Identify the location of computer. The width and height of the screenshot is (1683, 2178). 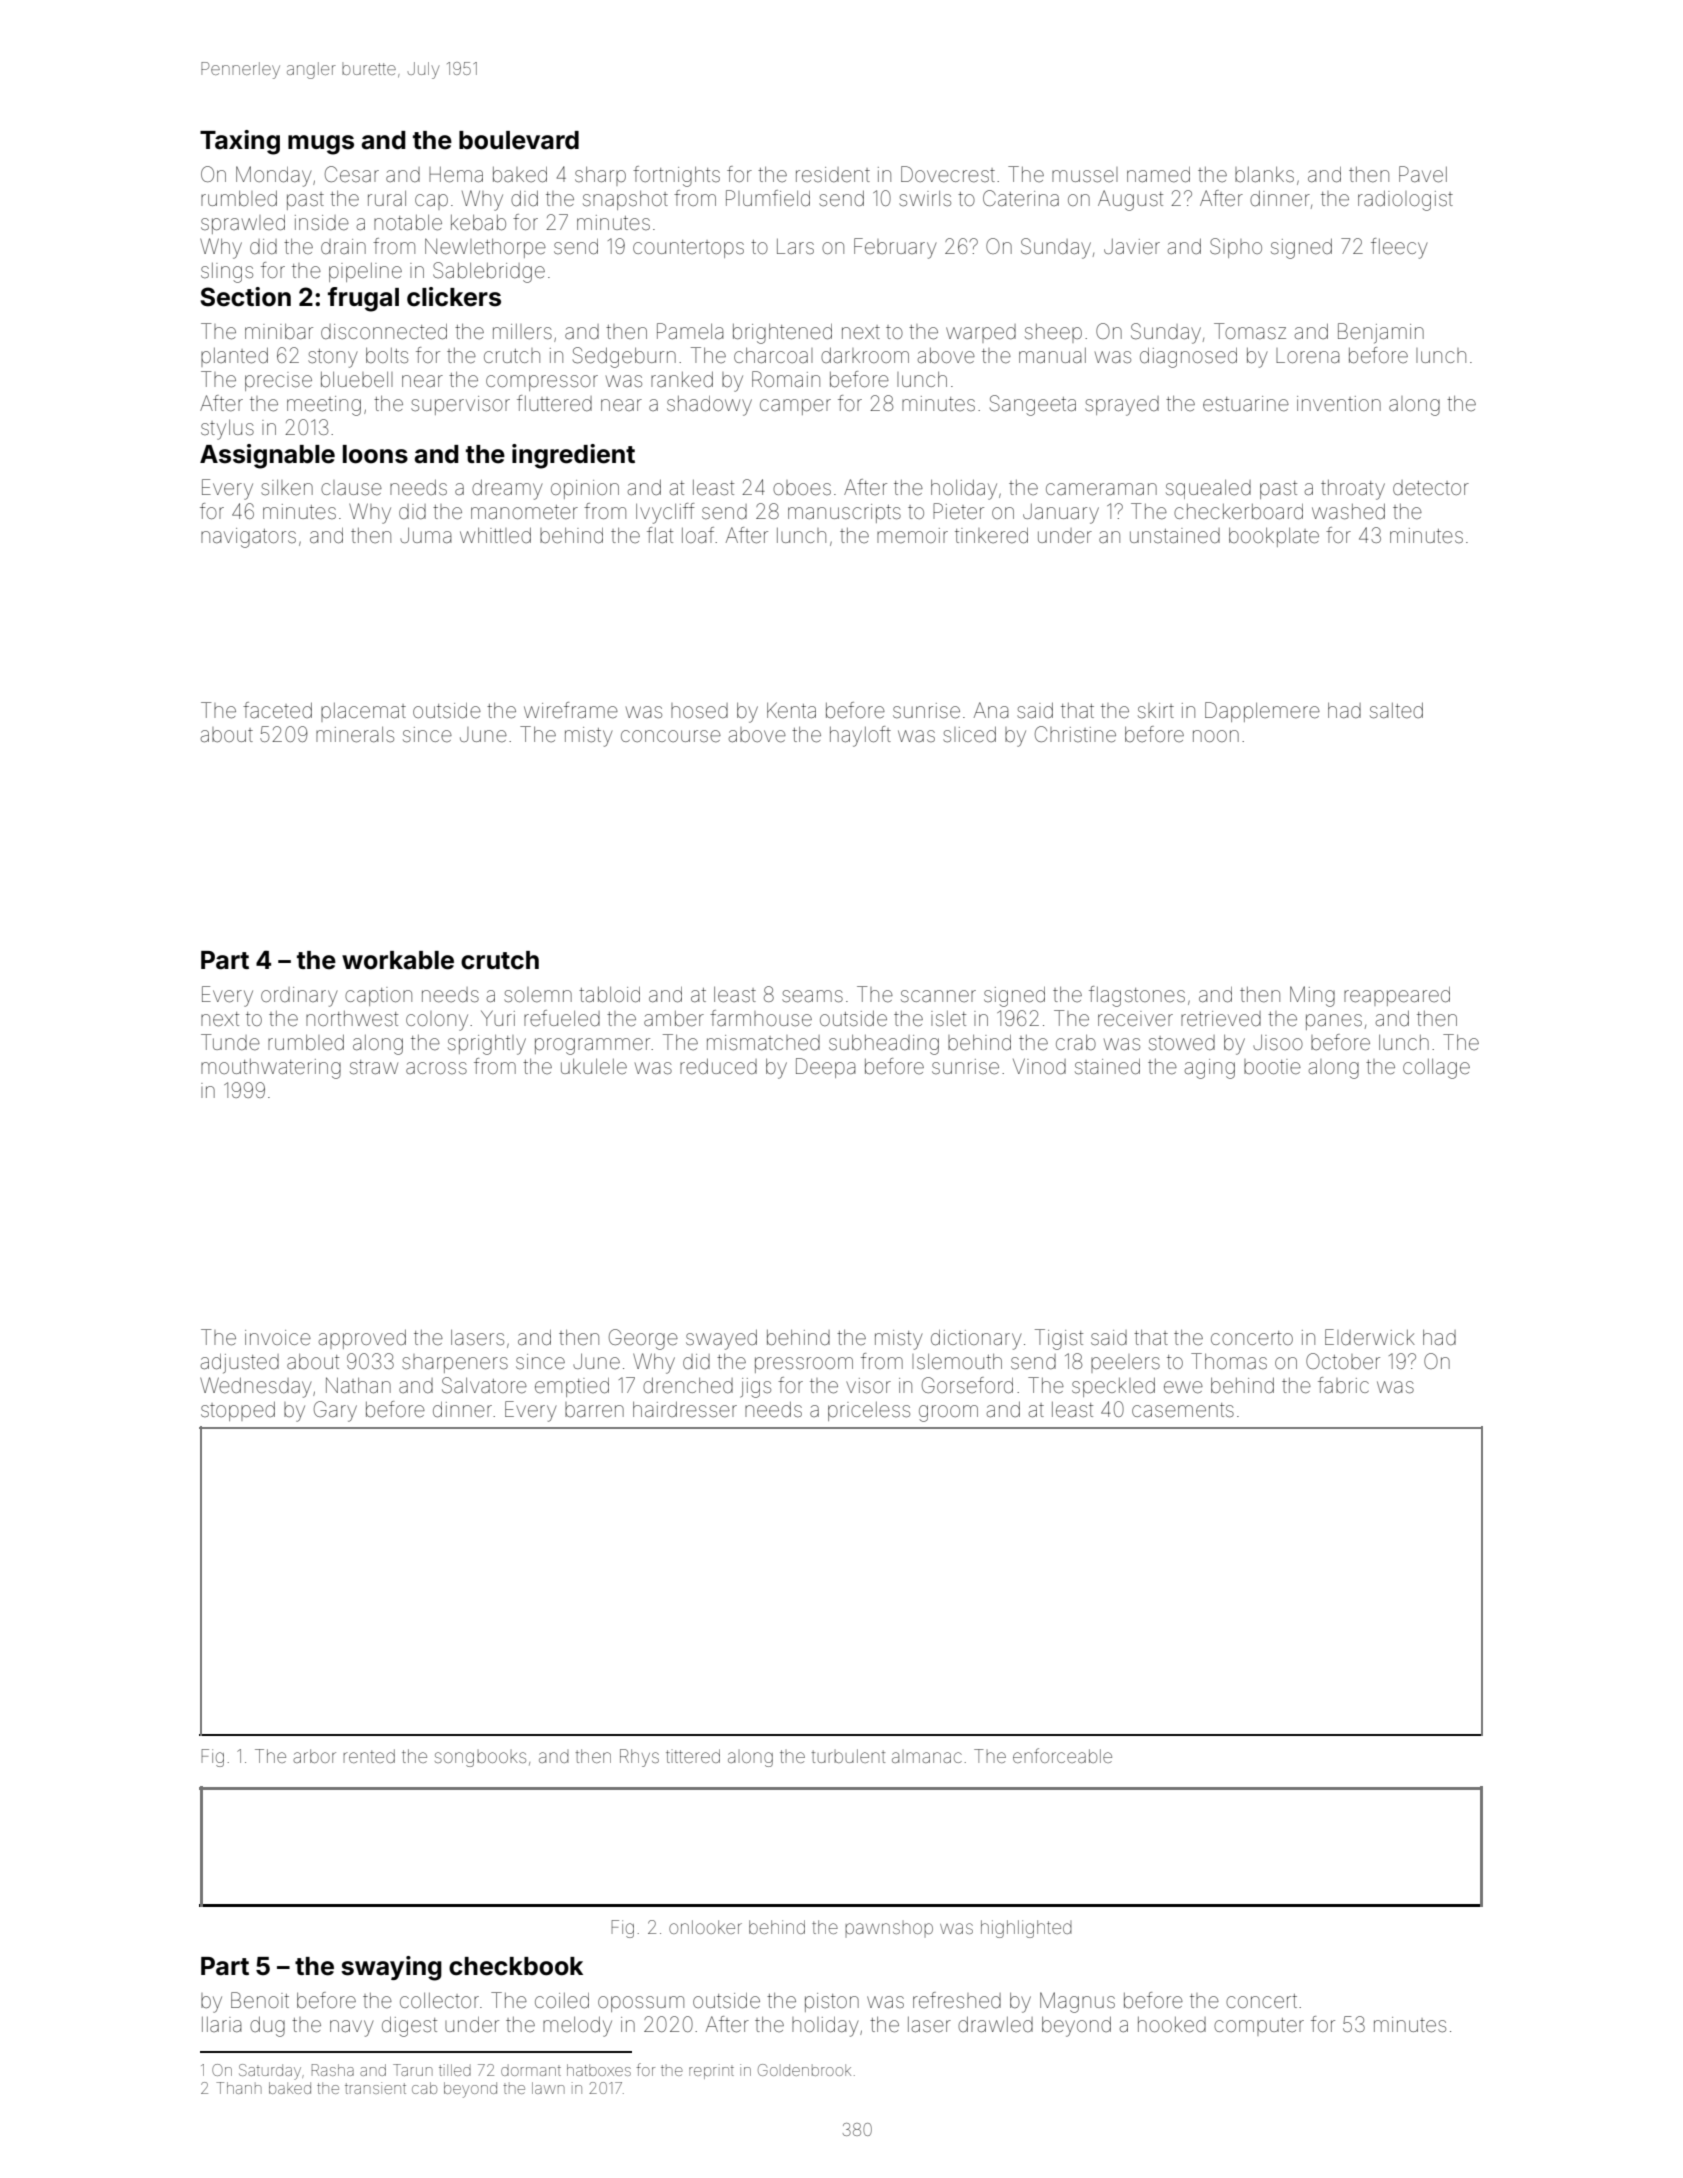
(1259, 2027).
